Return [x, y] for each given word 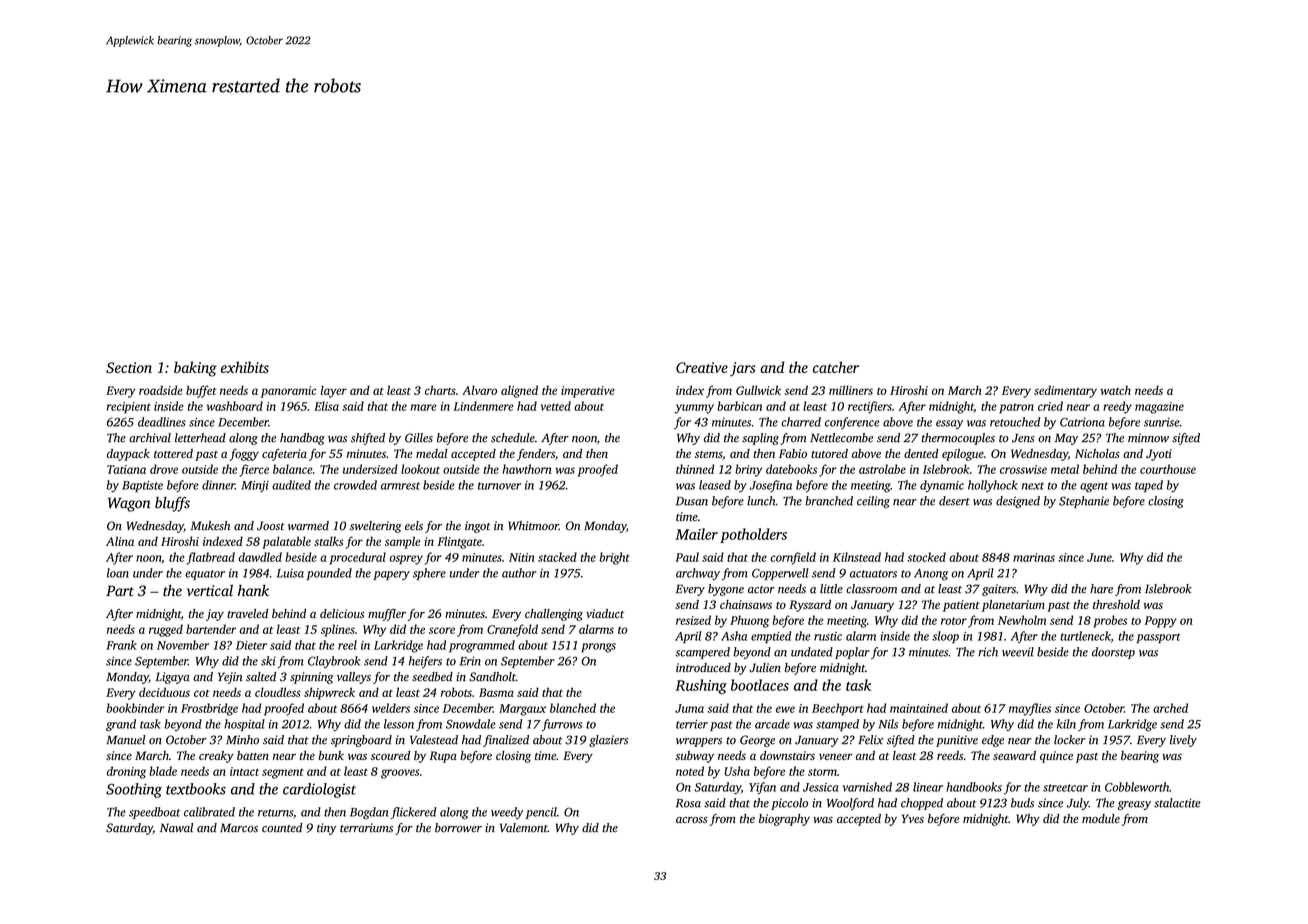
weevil [1018, 652]
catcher [836, 367]
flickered [413, 813]
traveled [247, 613]
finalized [506, 741]
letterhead [200, 438]
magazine [1159, 408]
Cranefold [512, 630]
